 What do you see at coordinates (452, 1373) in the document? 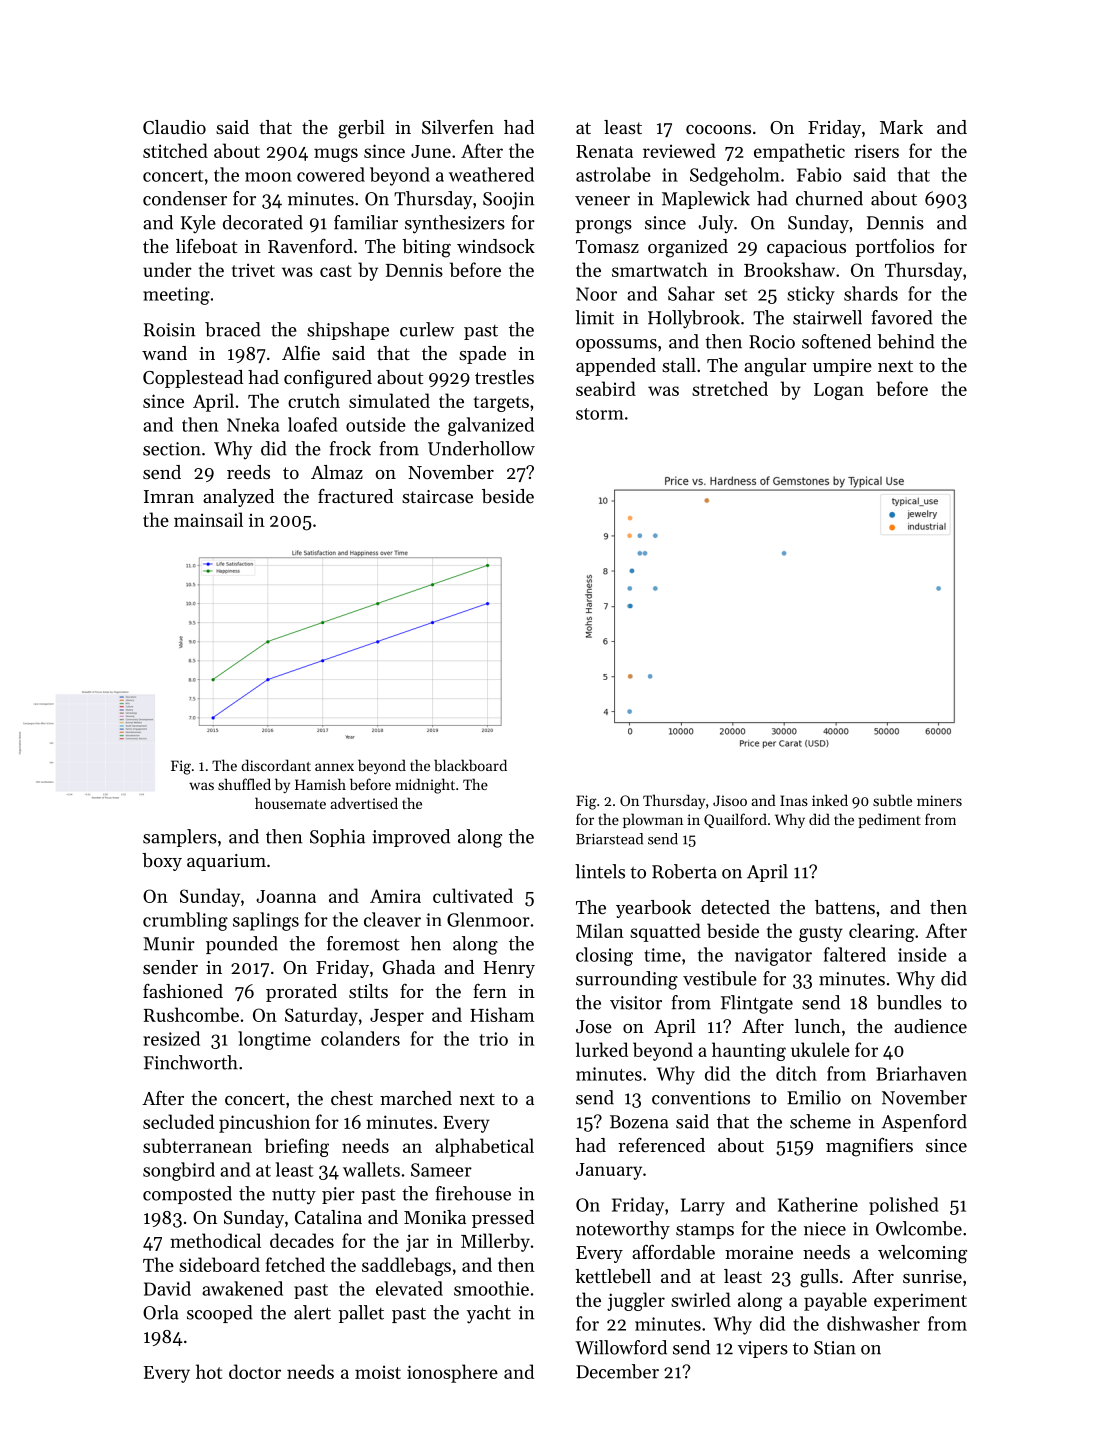
I see `ionosphere` at bounding box center [452, 1373].
